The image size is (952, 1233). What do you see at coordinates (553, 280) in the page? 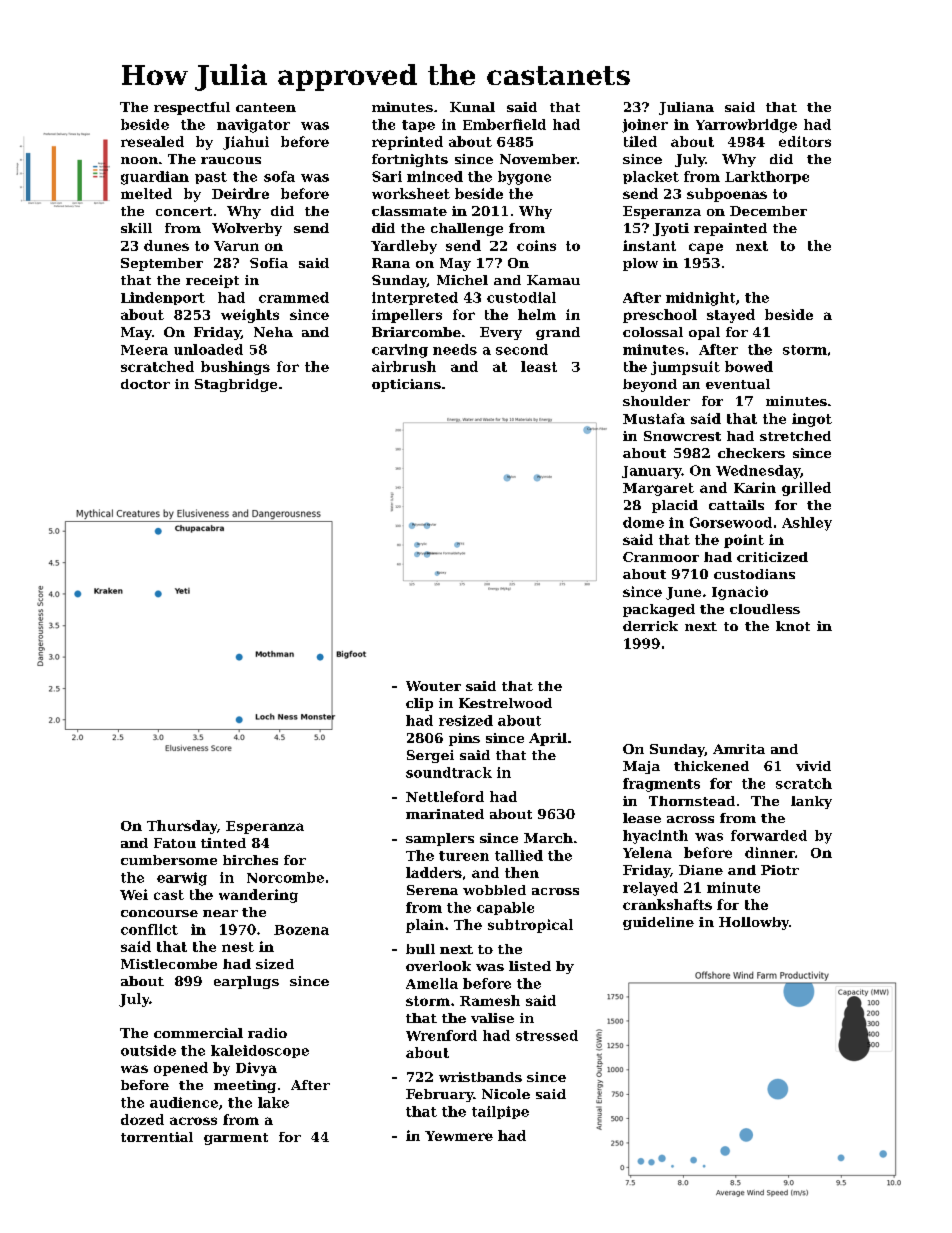
I see `Kamau` at bounding box center [553, 280].
